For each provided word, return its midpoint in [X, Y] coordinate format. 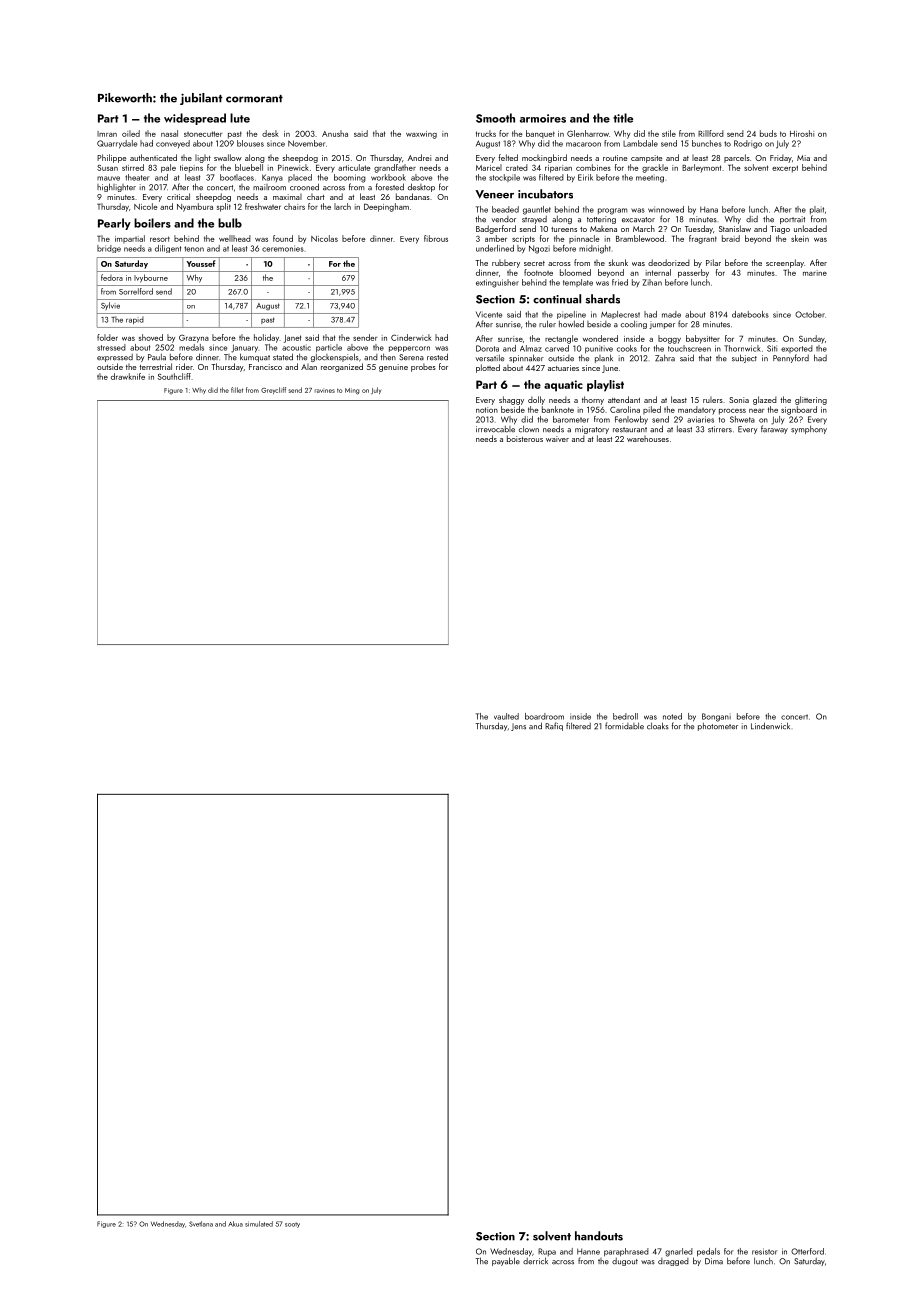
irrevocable [495, 429]
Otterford [807, 1251]
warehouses [648, 439]
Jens [518, 727]
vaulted [506, 716]
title [623, 118]
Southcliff [174, 376]
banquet [540, 134]
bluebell [249, 167]
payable [506, 1261]
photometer [718, 727]
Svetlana [201, 1224]
